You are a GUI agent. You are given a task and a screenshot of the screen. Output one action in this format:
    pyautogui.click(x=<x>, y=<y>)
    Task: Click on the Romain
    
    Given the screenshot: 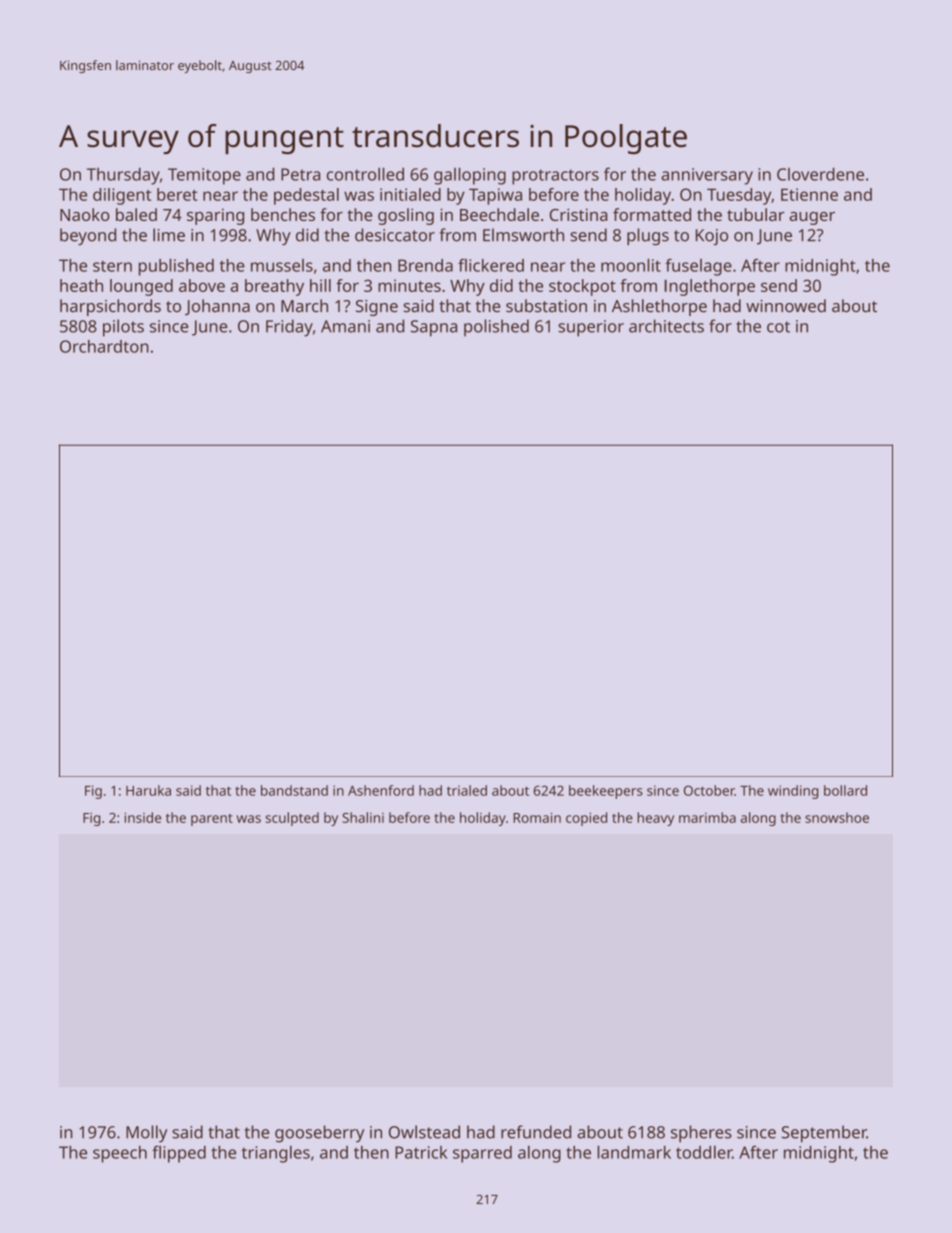 What is the action you would take?
    pyautogui.click(x=537, y=817)
